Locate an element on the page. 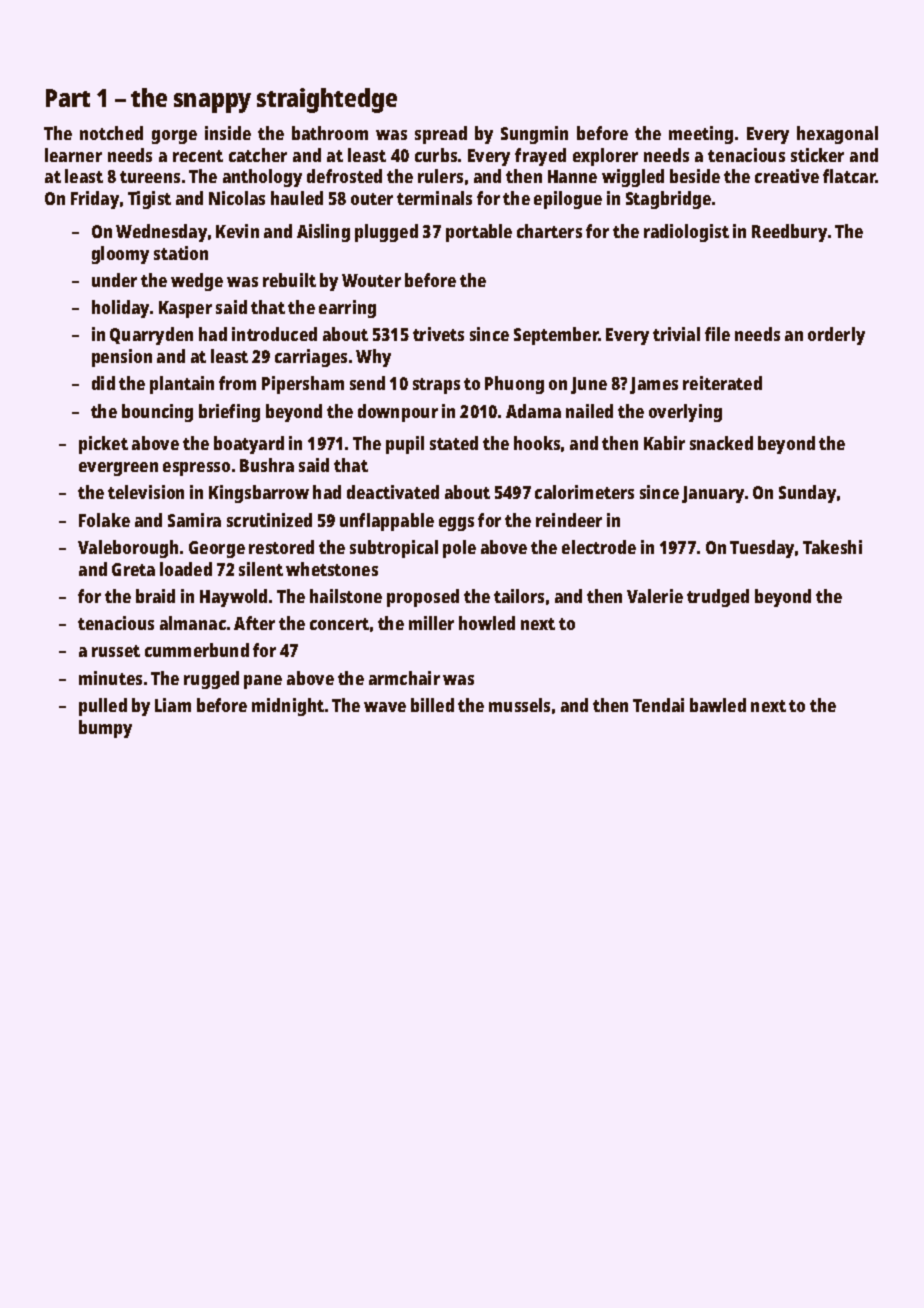 The height and width of the image is (1308, 924). Part is located at coordinates (68, 98).
